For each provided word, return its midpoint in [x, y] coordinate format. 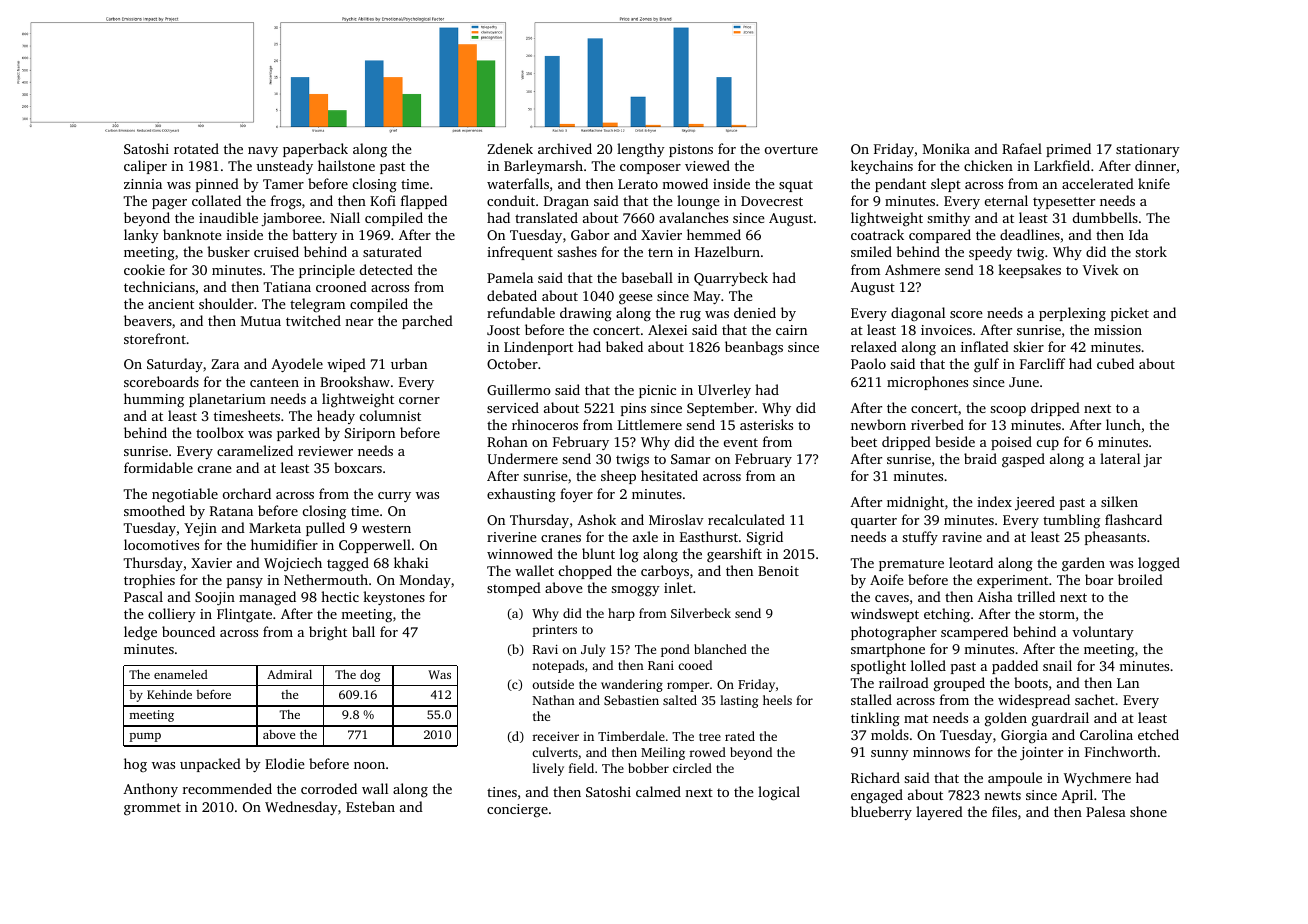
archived [565, 148]
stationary [1148, 150]
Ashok [596, 519]
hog [135, 765]
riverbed [937, 424]
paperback [315, 150]
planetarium [227, 400]
